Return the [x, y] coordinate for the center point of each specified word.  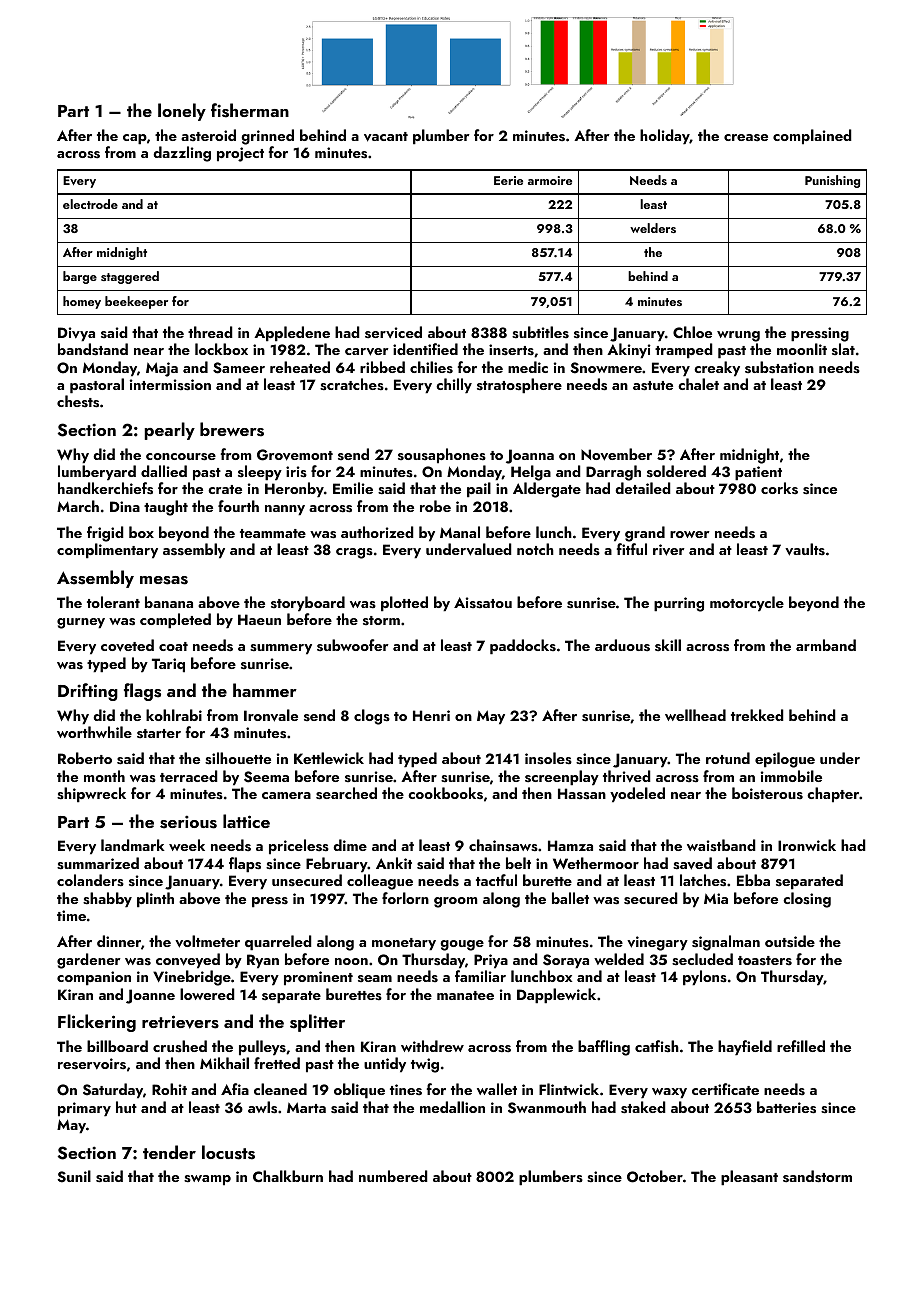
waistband [721, 845]
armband [826, 645]
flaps [245, 865]
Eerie [508, 180]
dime [350, 845]
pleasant [749, 1178]
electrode [90, 204]
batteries [786, 1107]
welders [653, 228]
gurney [81, 623]
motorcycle [747, 604]
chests [78, 401]
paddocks [523, 647]
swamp [207, 1180]
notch [535, 549]
